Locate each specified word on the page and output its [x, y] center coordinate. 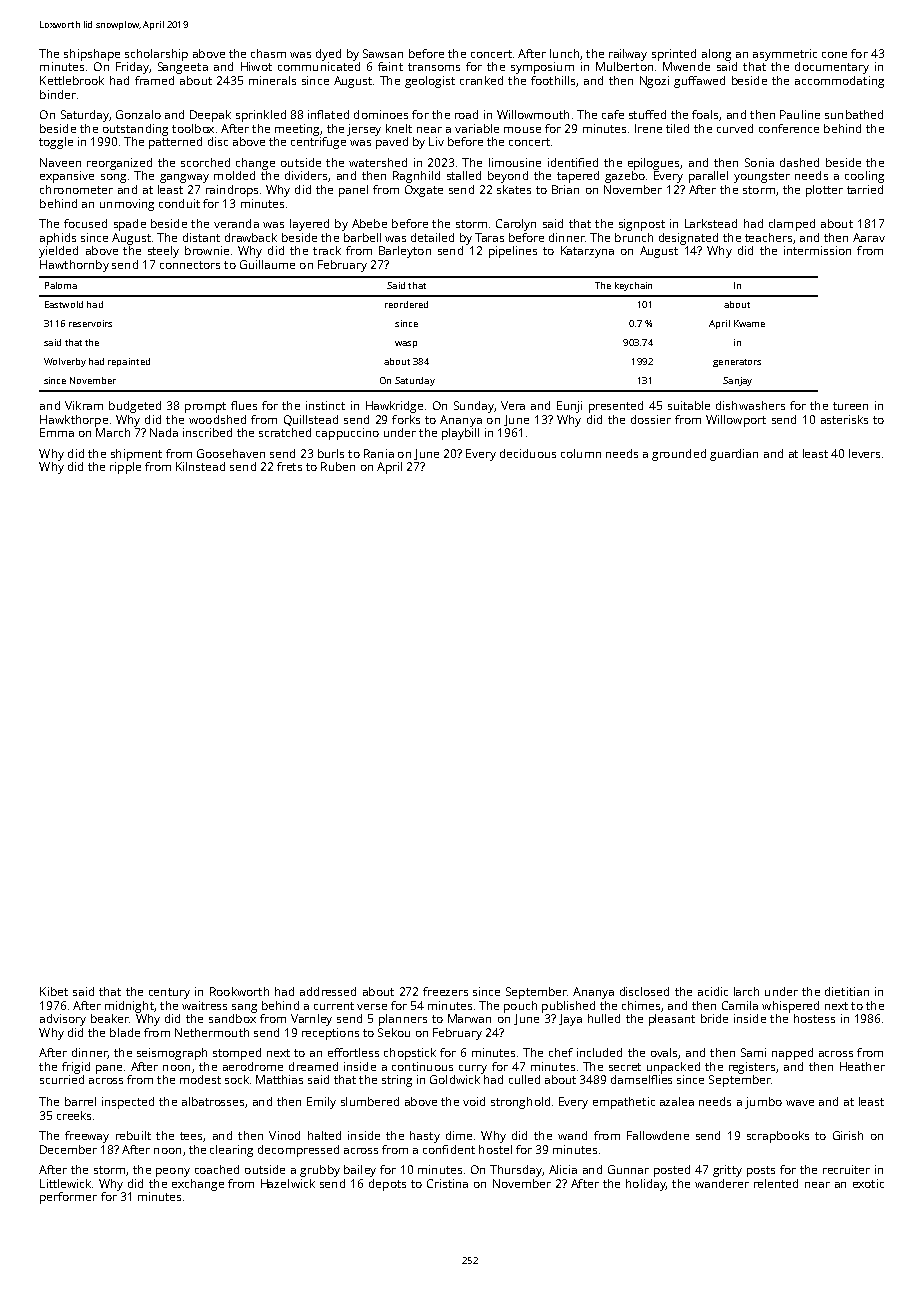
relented [776, 1183]
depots [387, 1185]
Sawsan [383, 53]
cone [834, 55]
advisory [63, 1020]
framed [154, 80]
